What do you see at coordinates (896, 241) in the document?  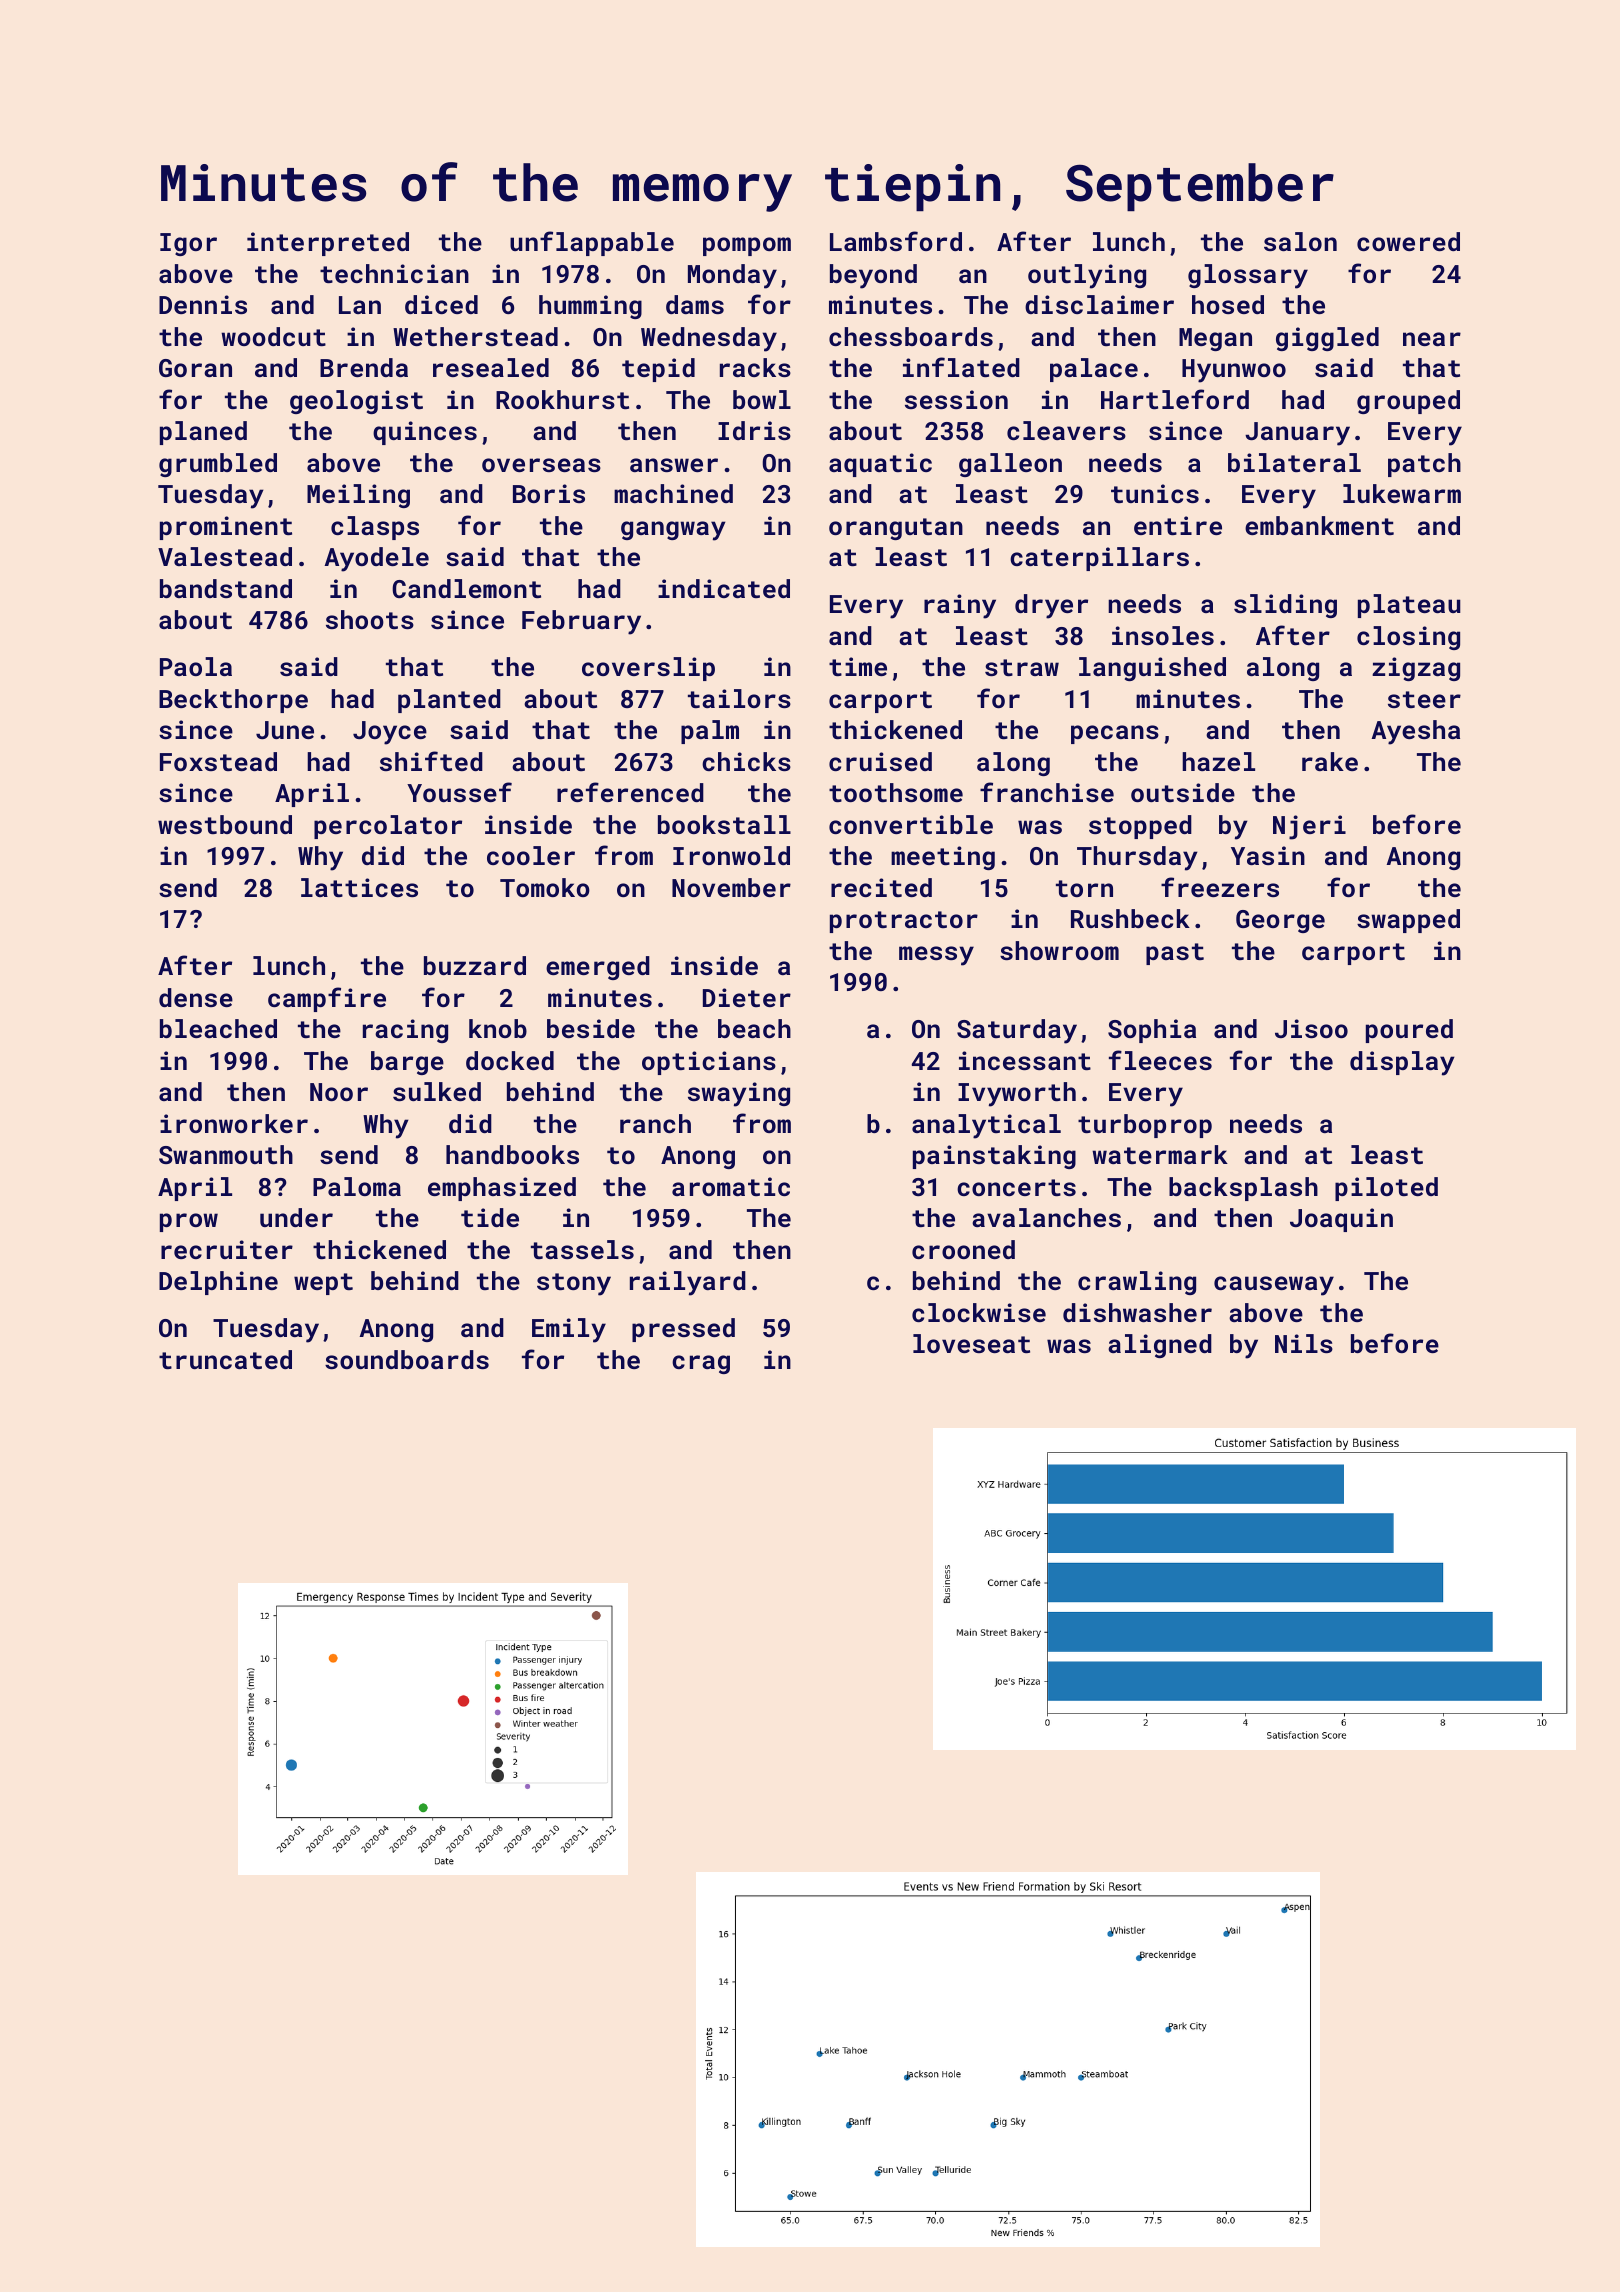 I see `Lambsford` at bounding box center [896, 241].
